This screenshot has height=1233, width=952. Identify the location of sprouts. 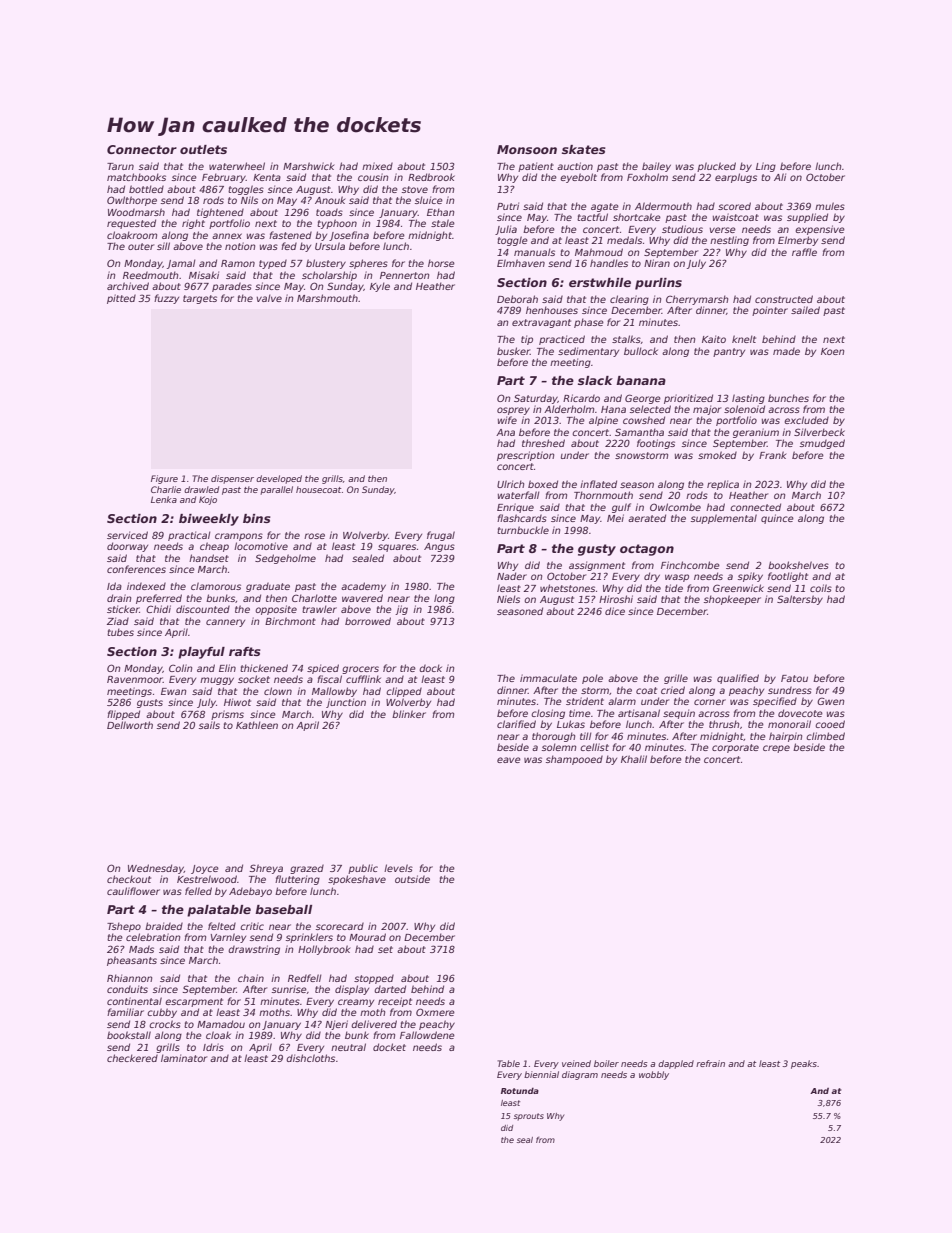
(529, 1117).
